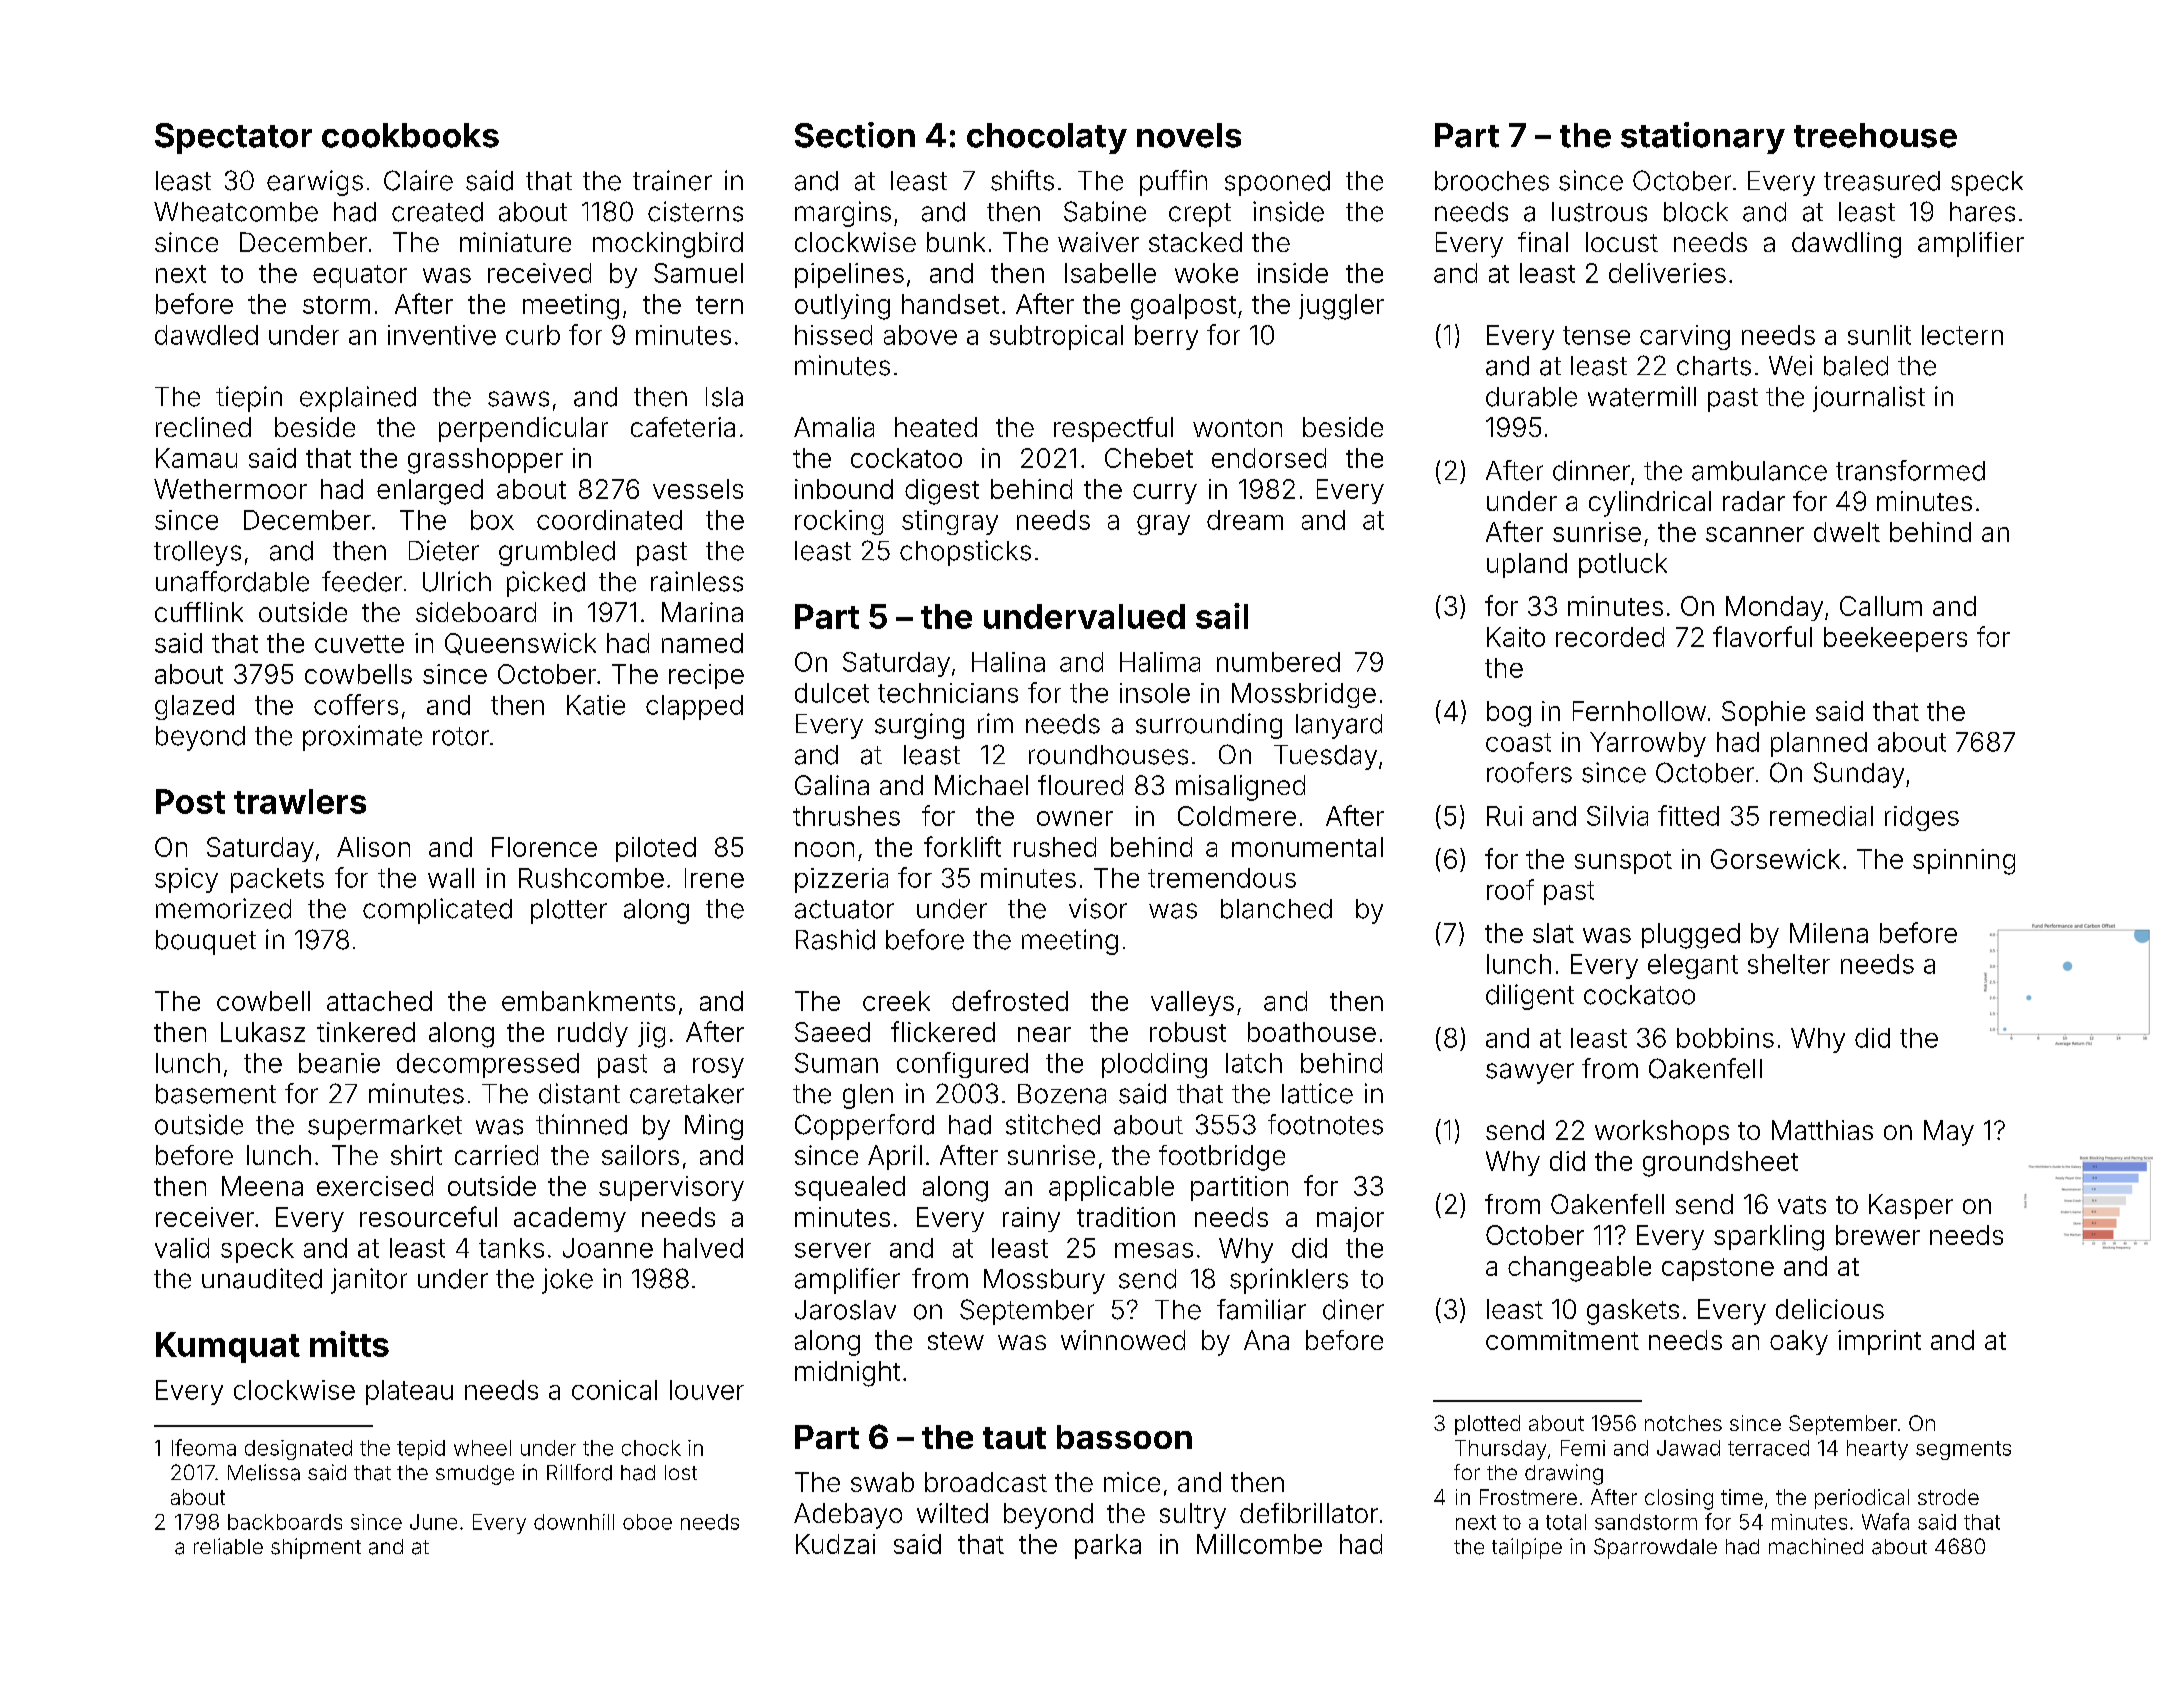 The image size is (2178, 1683). Describe the element at coordinates (1530, 997) in the screenshot. I see `diligent` at that location.
